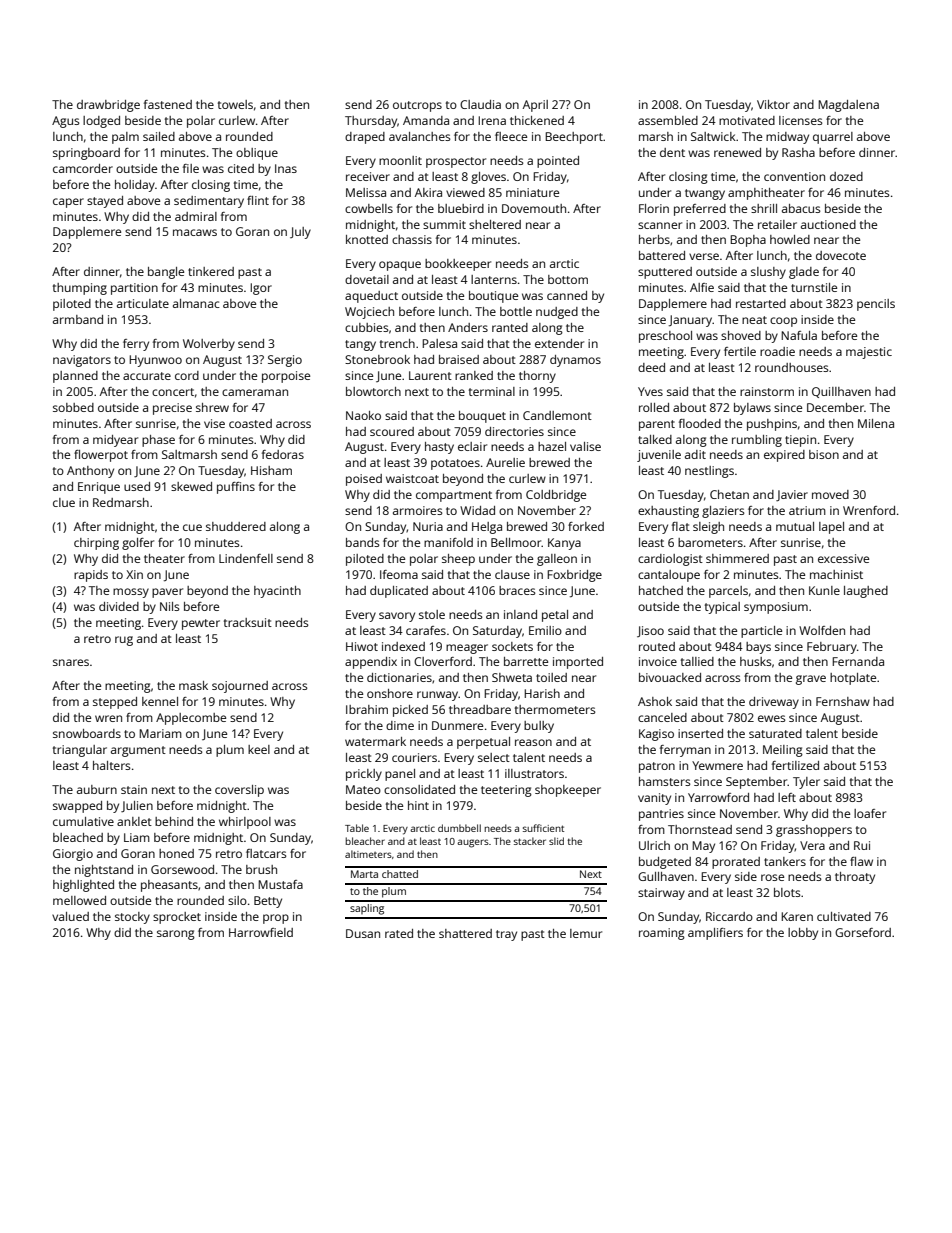 This document has height=1233, width=952. What do you see at coordinates (773, 104) in the document?
I see `Viktor` at bounding box center [773, 104].
